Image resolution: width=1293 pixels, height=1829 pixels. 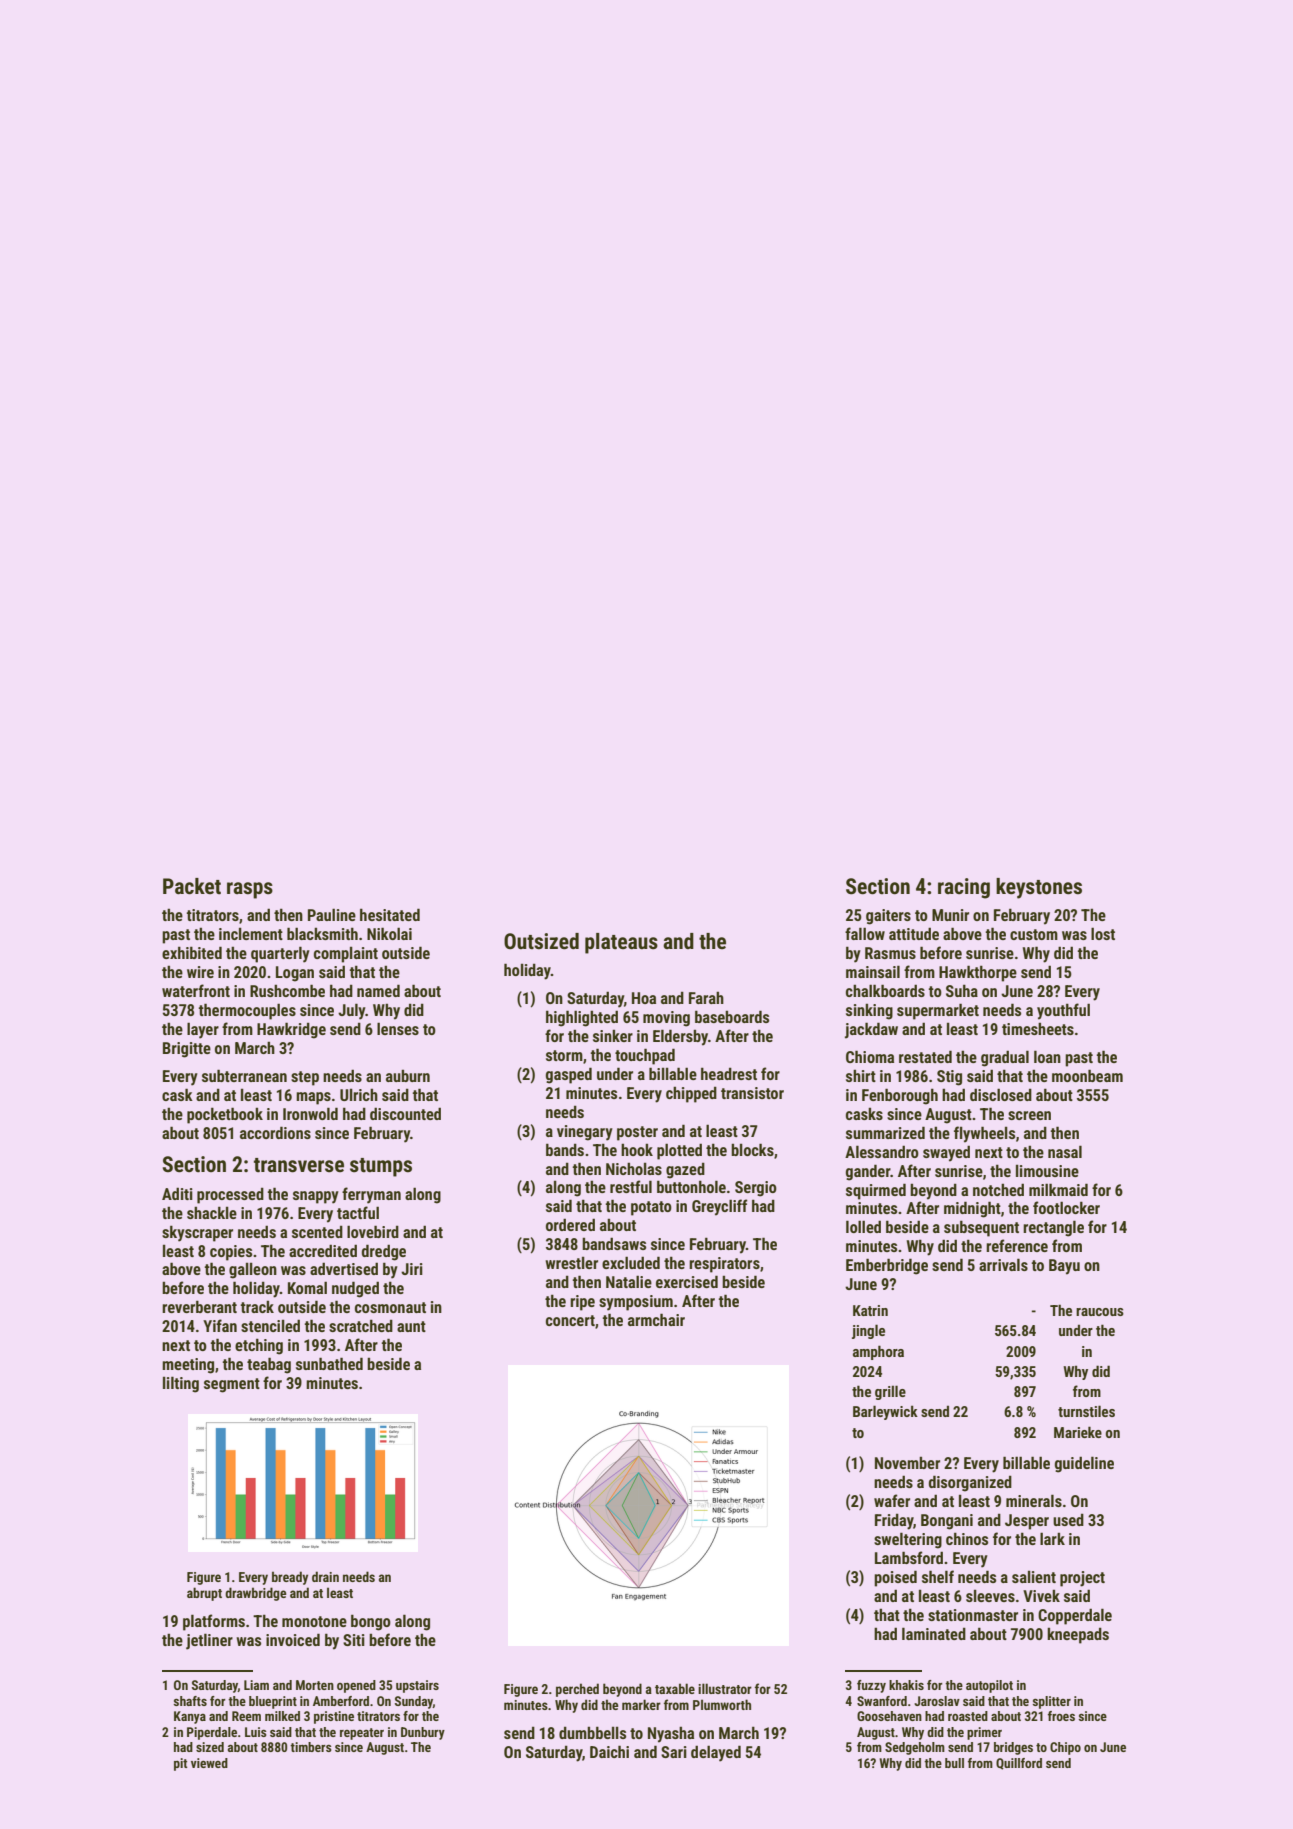 What do you see at coordinates (621, 943) in the screenshot?
I see `plateaus` at bounding box center [621, 943].
